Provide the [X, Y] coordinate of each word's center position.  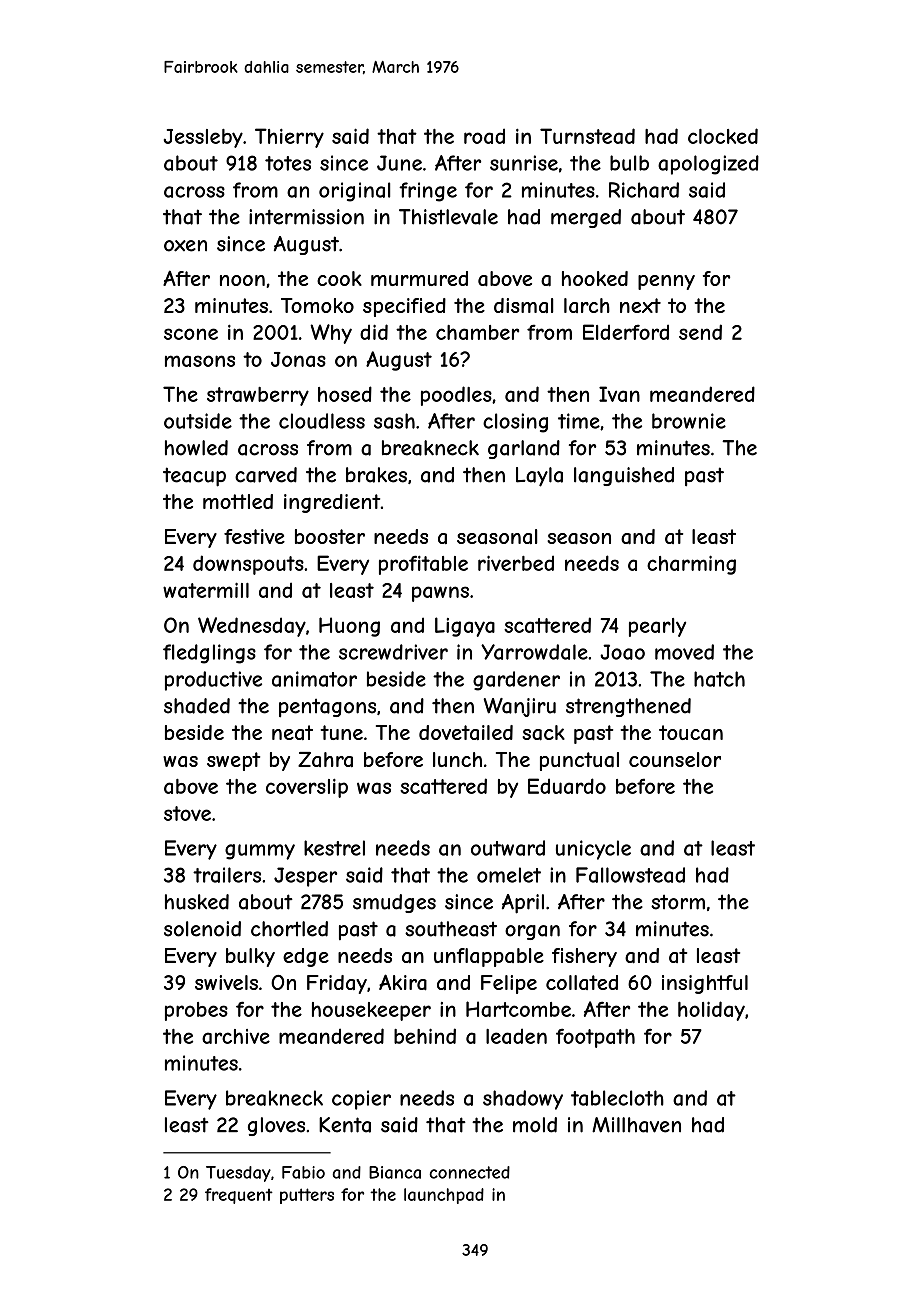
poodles [456, 396]
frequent [239, 1196]
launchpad [444, 1196]
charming [691, 565]
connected [469, 1172]
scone [191, 334]
